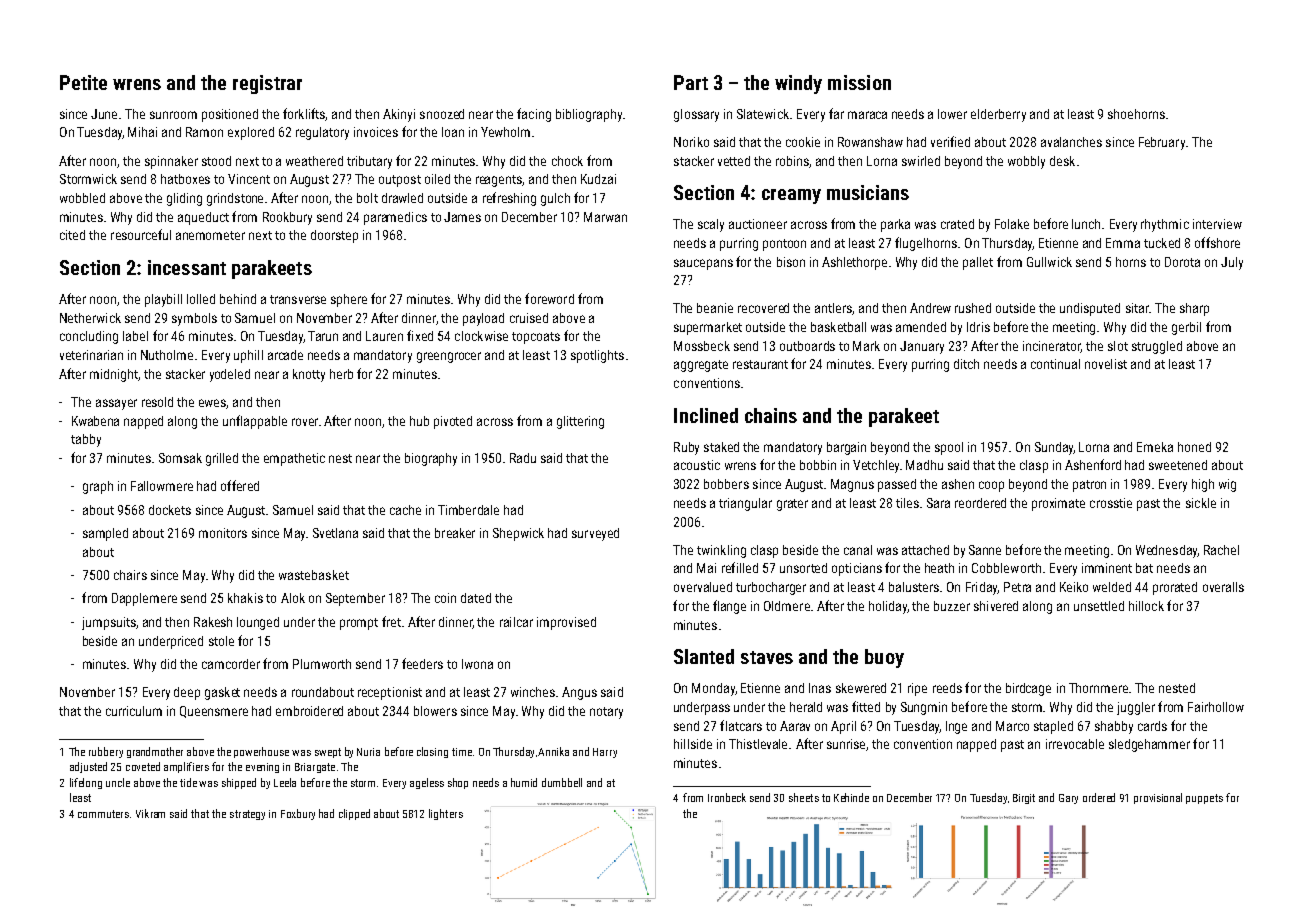 The height and width of the screenshot is (924, 1308). What do you see at coordinates (973, 308) in the screenshot?
I see `rushed` at bounding box center [973, 308].
